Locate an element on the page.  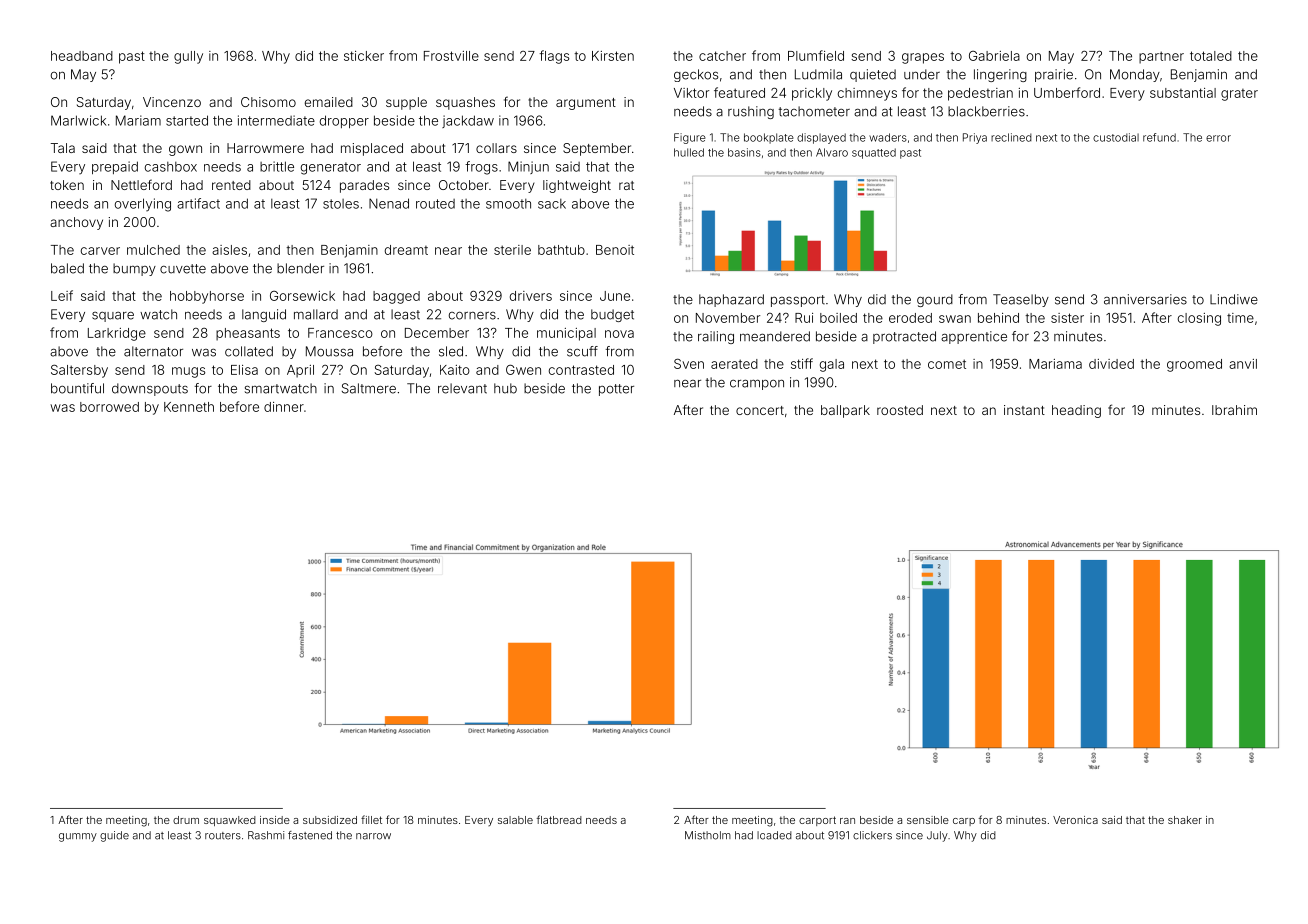
emailed is located at coordinates (329, 102).
